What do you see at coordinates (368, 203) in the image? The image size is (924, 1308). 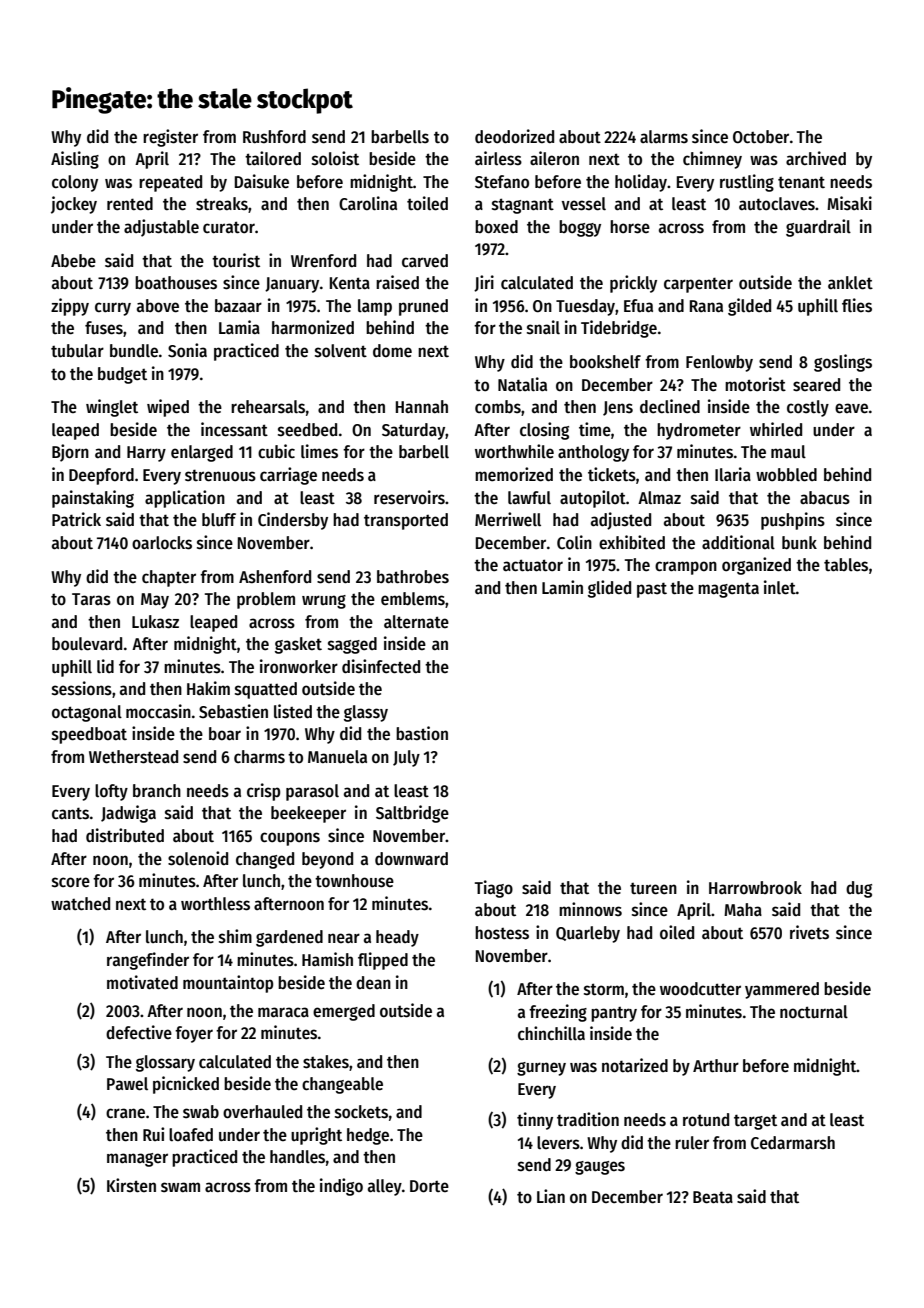 I see `Carolina` at bounding box center [368, 203].
